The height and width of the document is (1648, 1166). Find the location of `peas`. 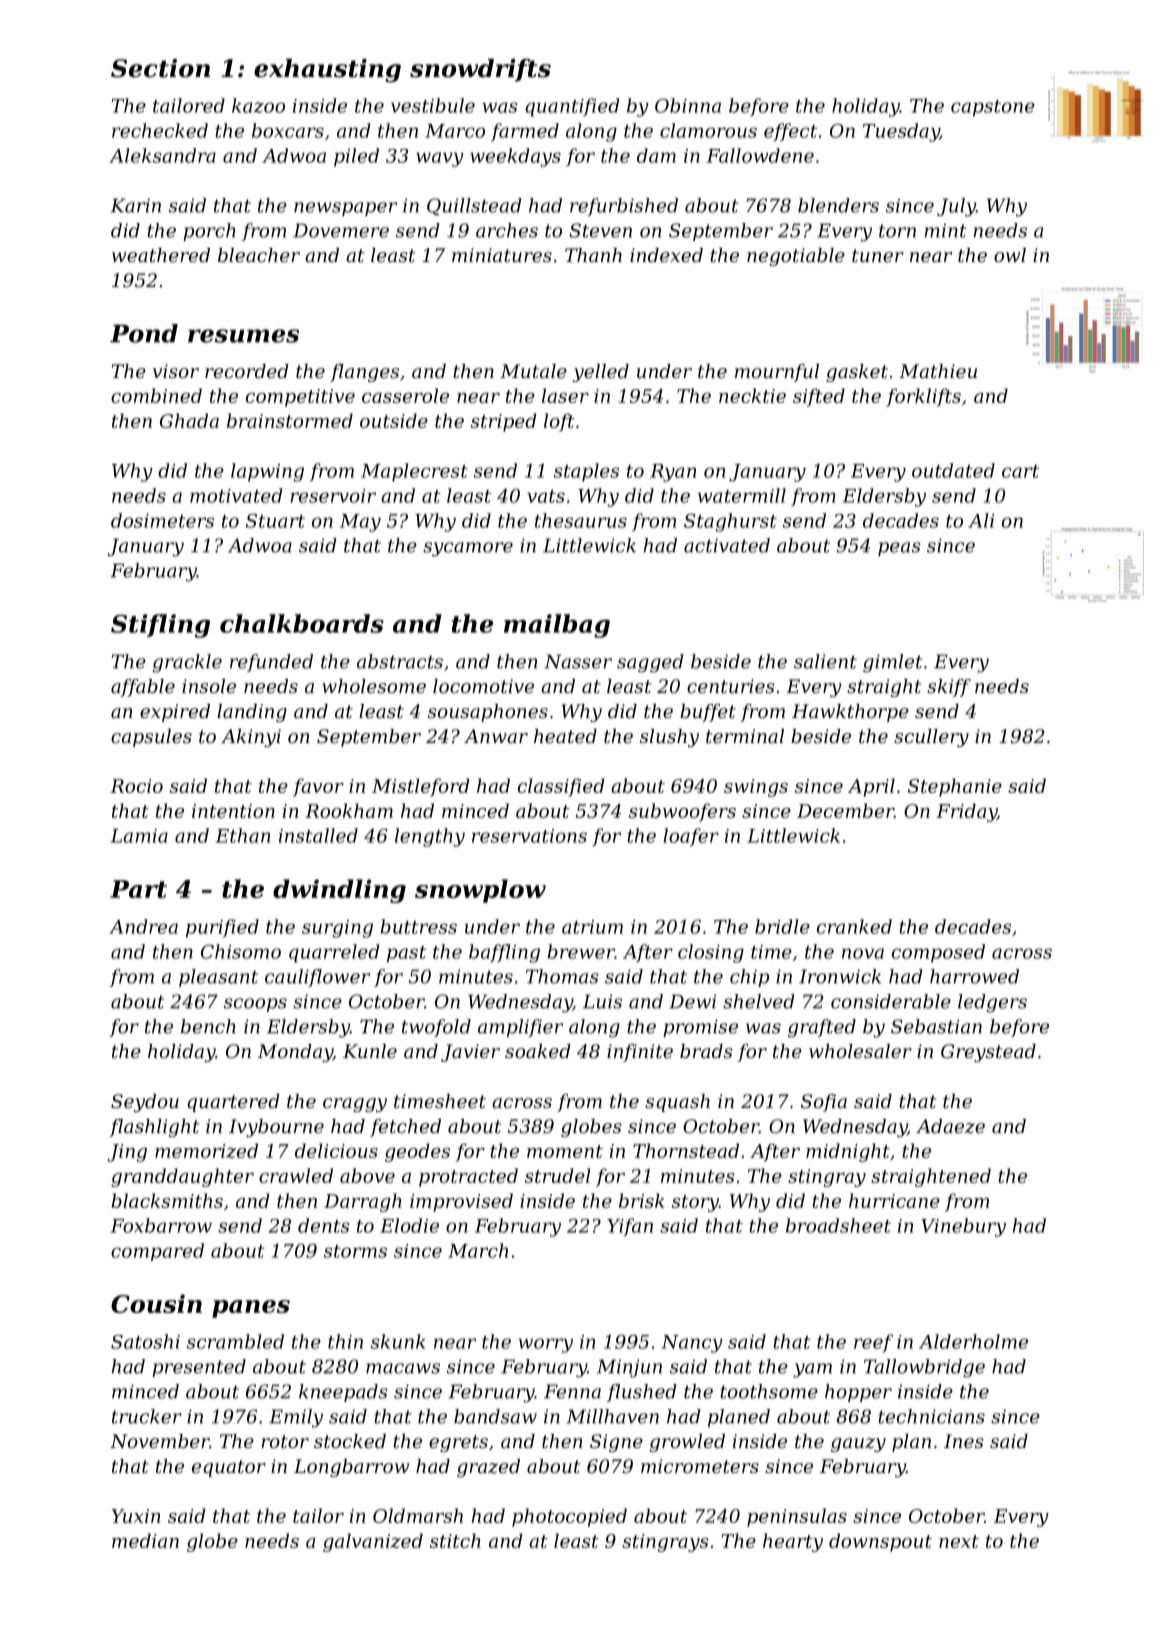

peas is located at coordinates (899, 549).
